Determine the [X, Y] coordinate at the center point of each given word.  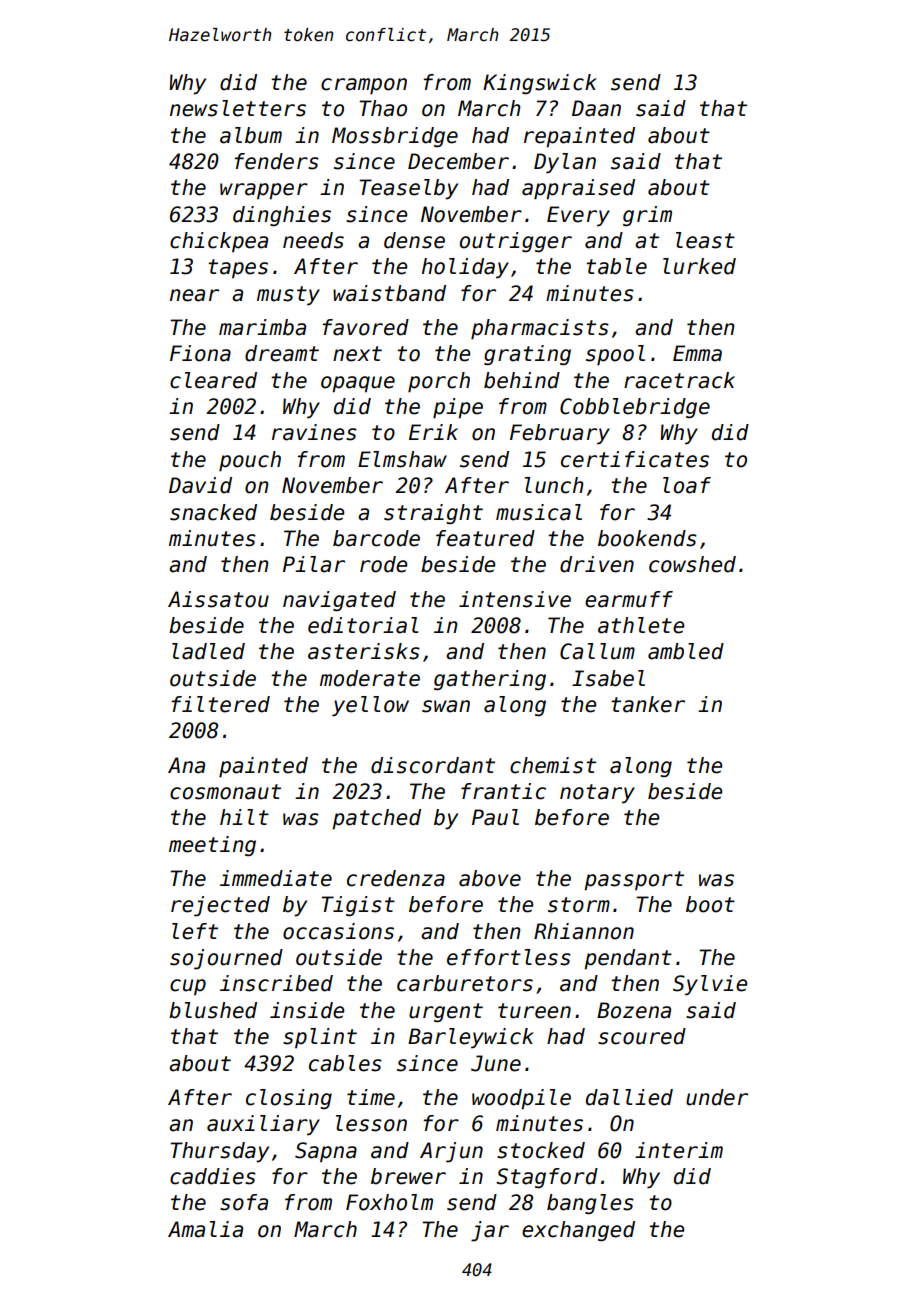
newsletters [238, 108]
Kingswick [540, 84]
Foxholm [389, 1202]
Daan [596, 108]
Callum [597, 651]
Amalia [205, 1229]
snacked [213, 512]
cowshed [692, 564]
